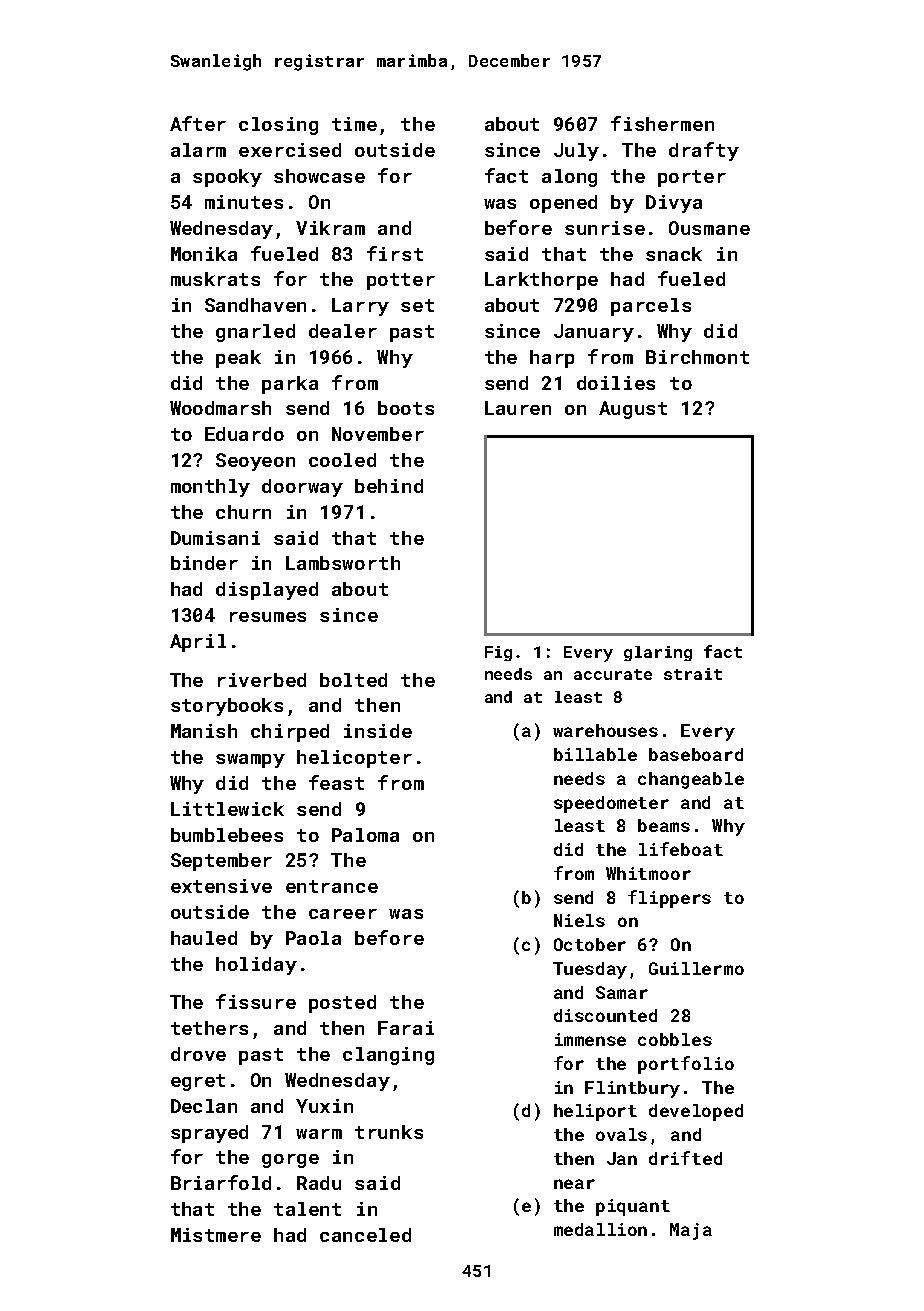 The height and width of the screenshot is (1311, 924). Describe the element at coordinates (343, 563) in the screenshot. I see `Lambsworth` at that location.
